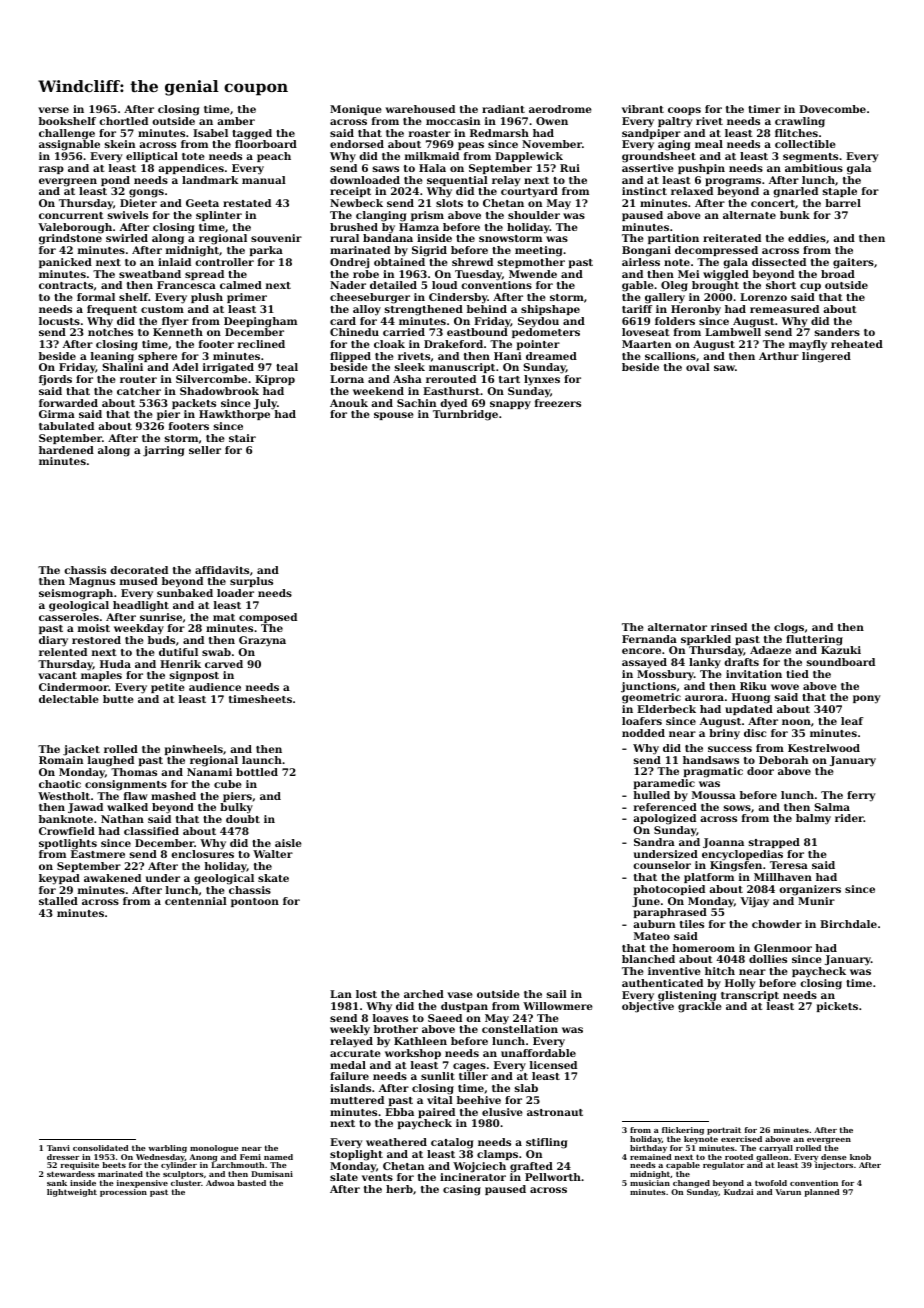 This image has width=924, height=1308. What do you see at coordinates (698, 367) in the image?
I see `oval` at bounding box center [698, 367].
